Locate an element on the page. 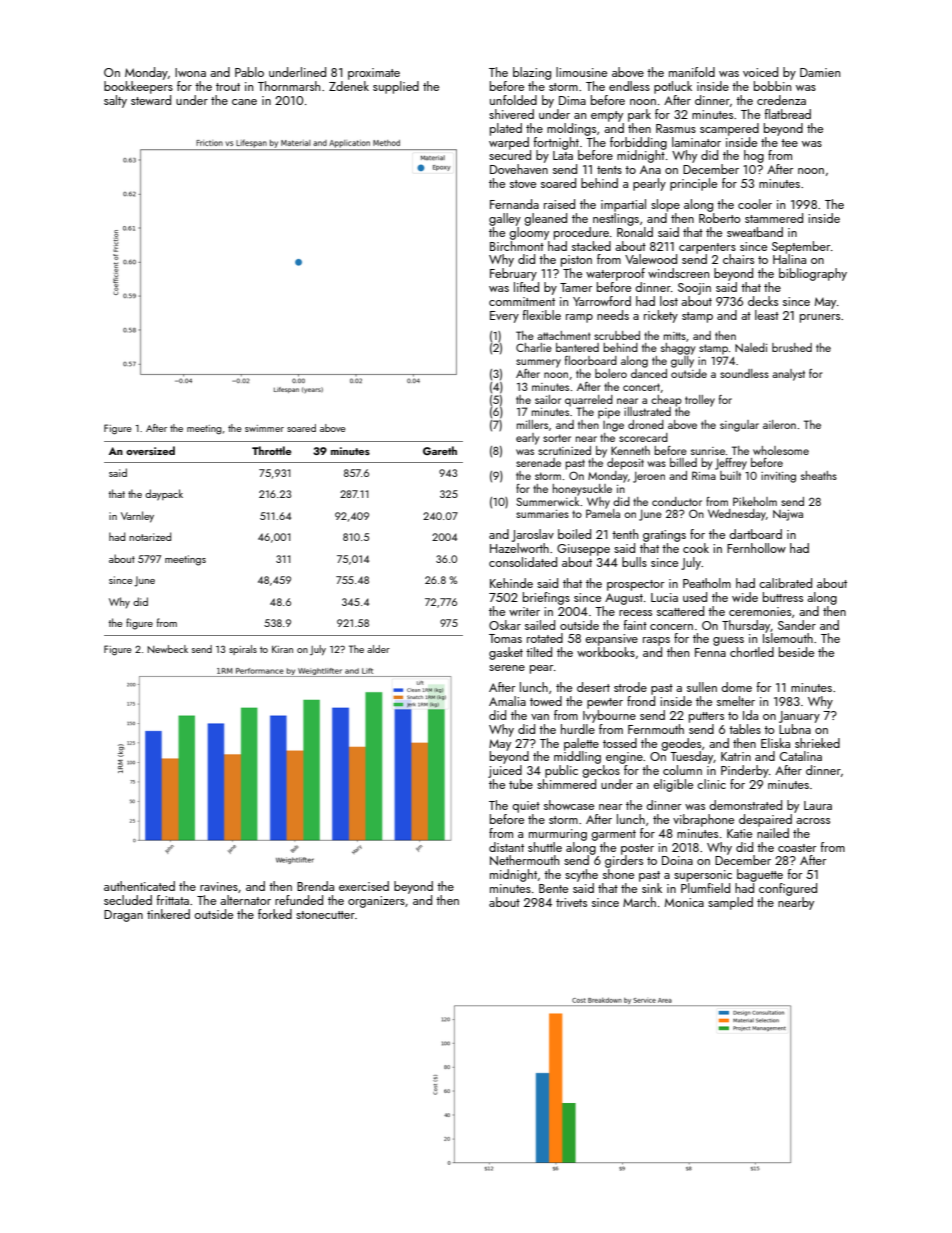 The image size is (952, 1233). swimmer is located at coordinates (264, 428).
